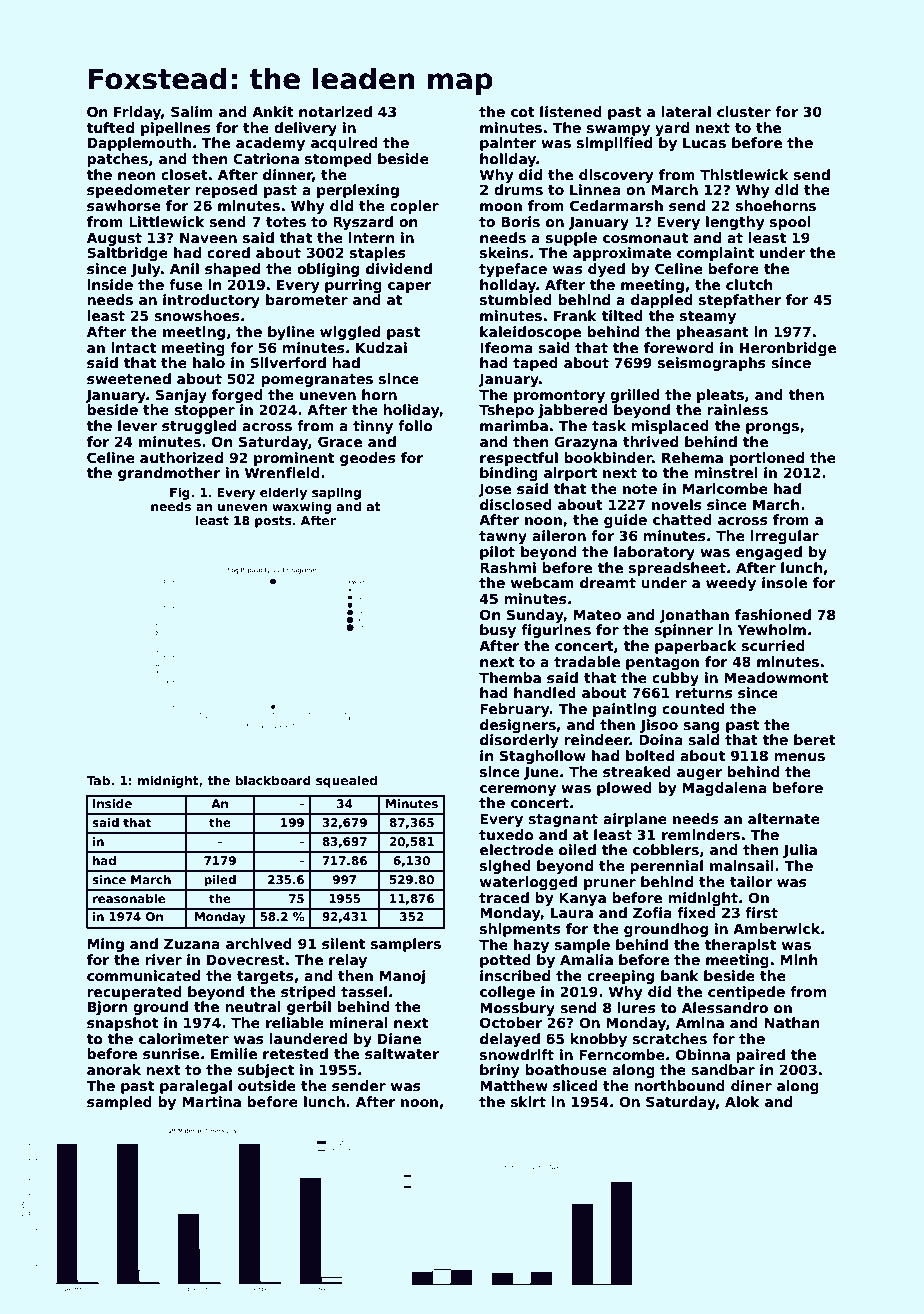 The image size is (924, 1314). What do you see at coordinates (504, 897) in the document?
I see `traced` at bounding box center [504, 897].
